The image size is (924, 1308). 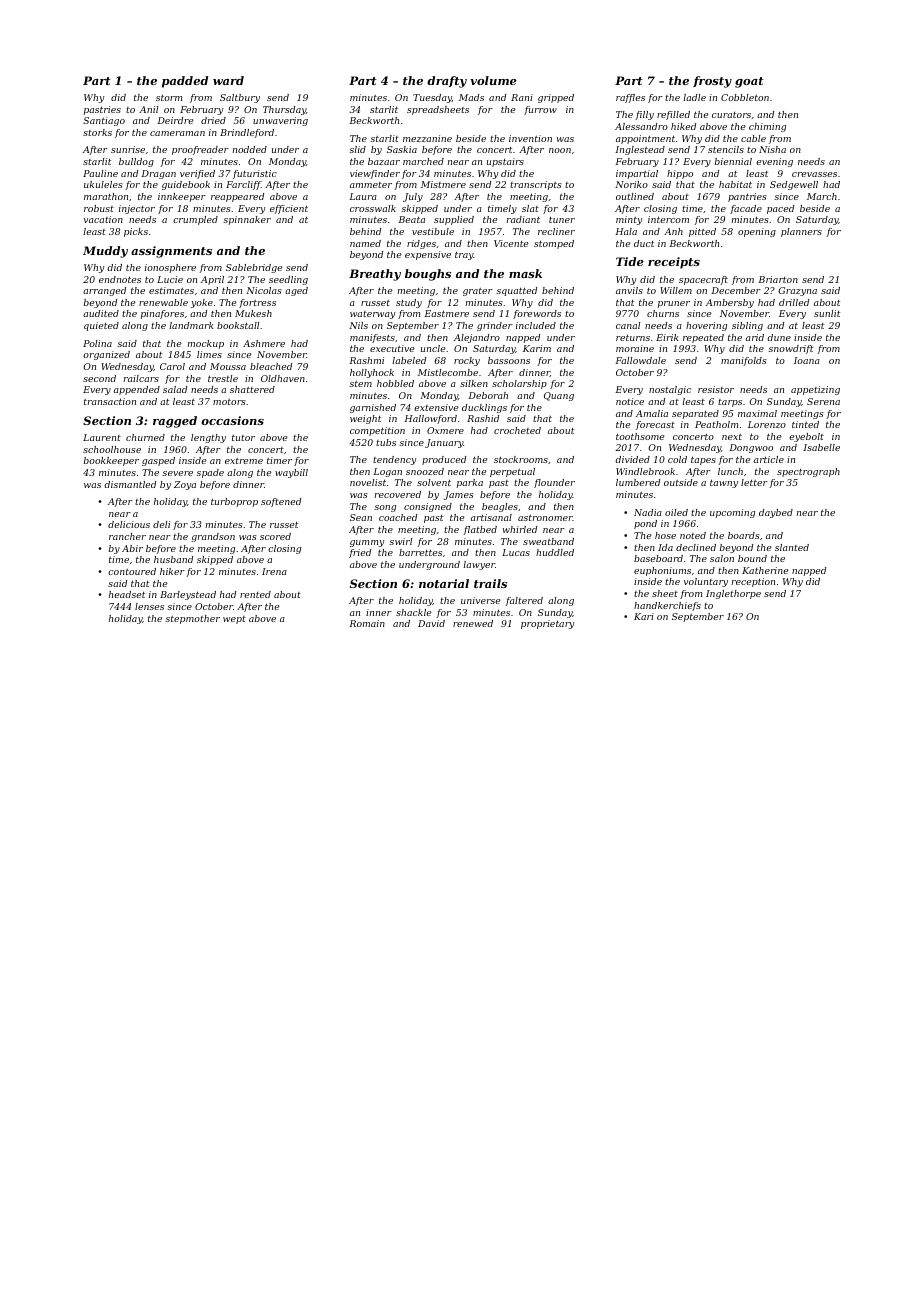 I want to click on padded, so click(x=185, y=82).
